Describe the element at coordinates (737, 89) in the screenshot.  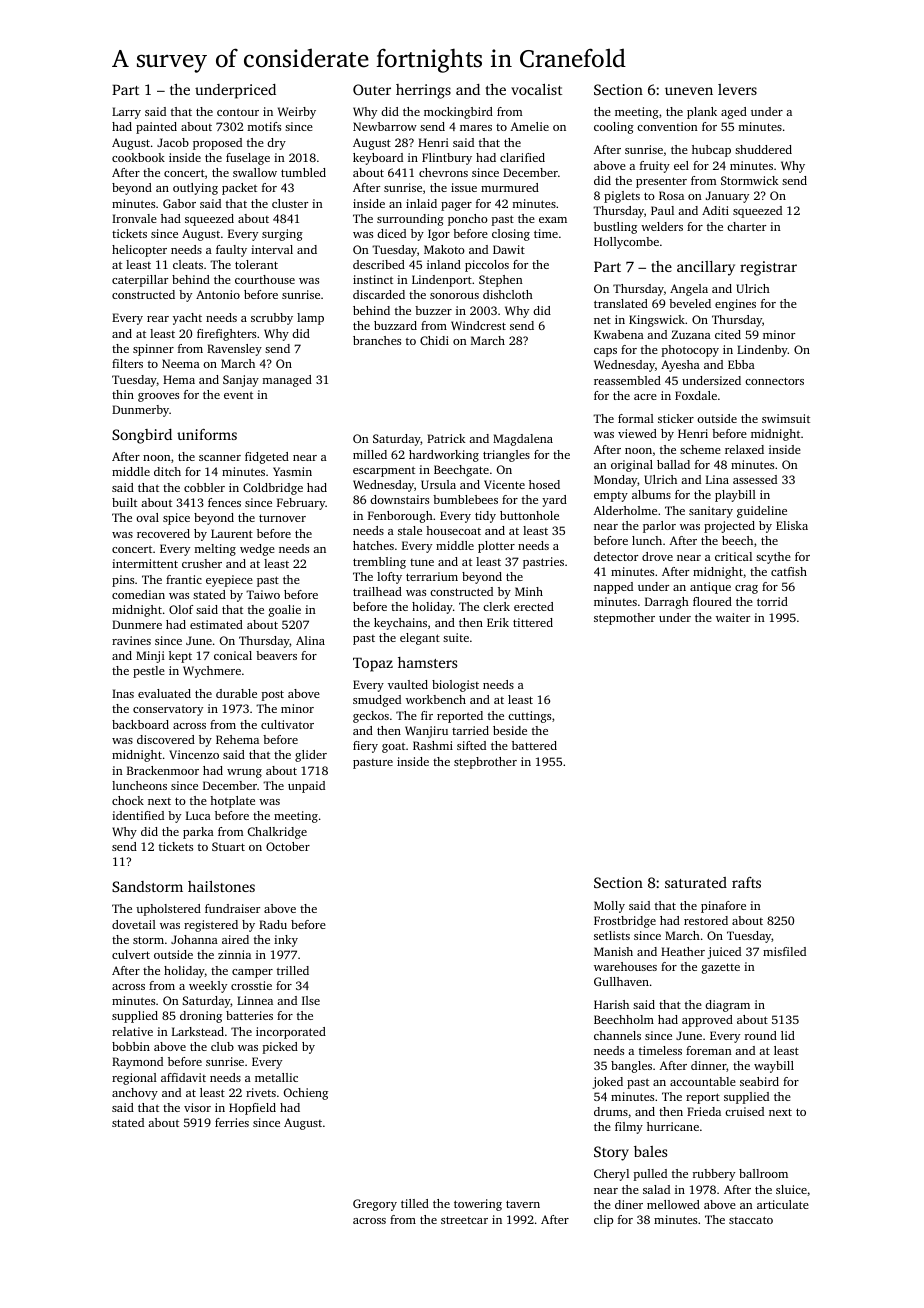
I see `levers` at that location.
